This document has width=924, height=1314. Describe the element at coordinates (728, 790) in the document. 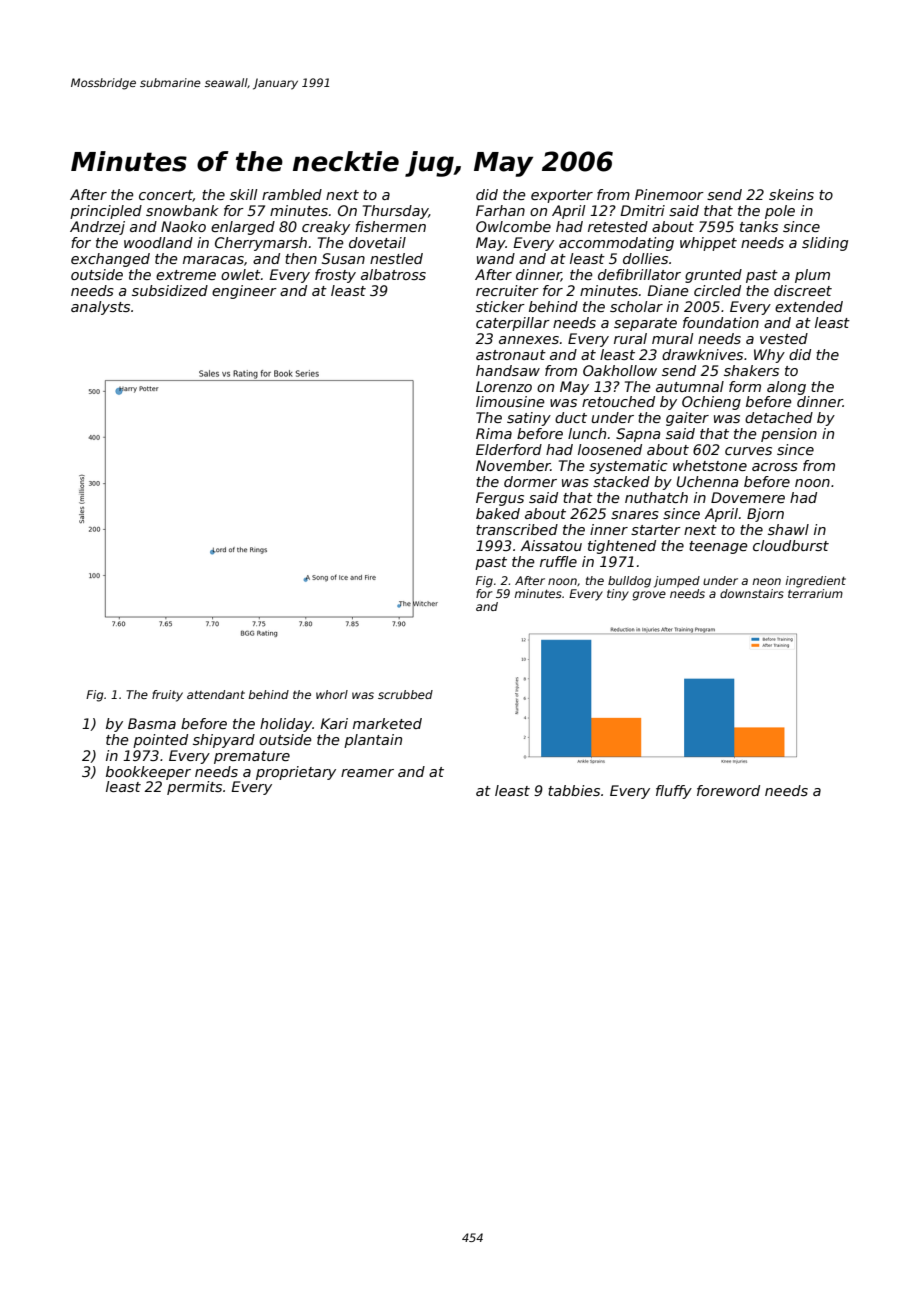

I see `foreword` at that location.
